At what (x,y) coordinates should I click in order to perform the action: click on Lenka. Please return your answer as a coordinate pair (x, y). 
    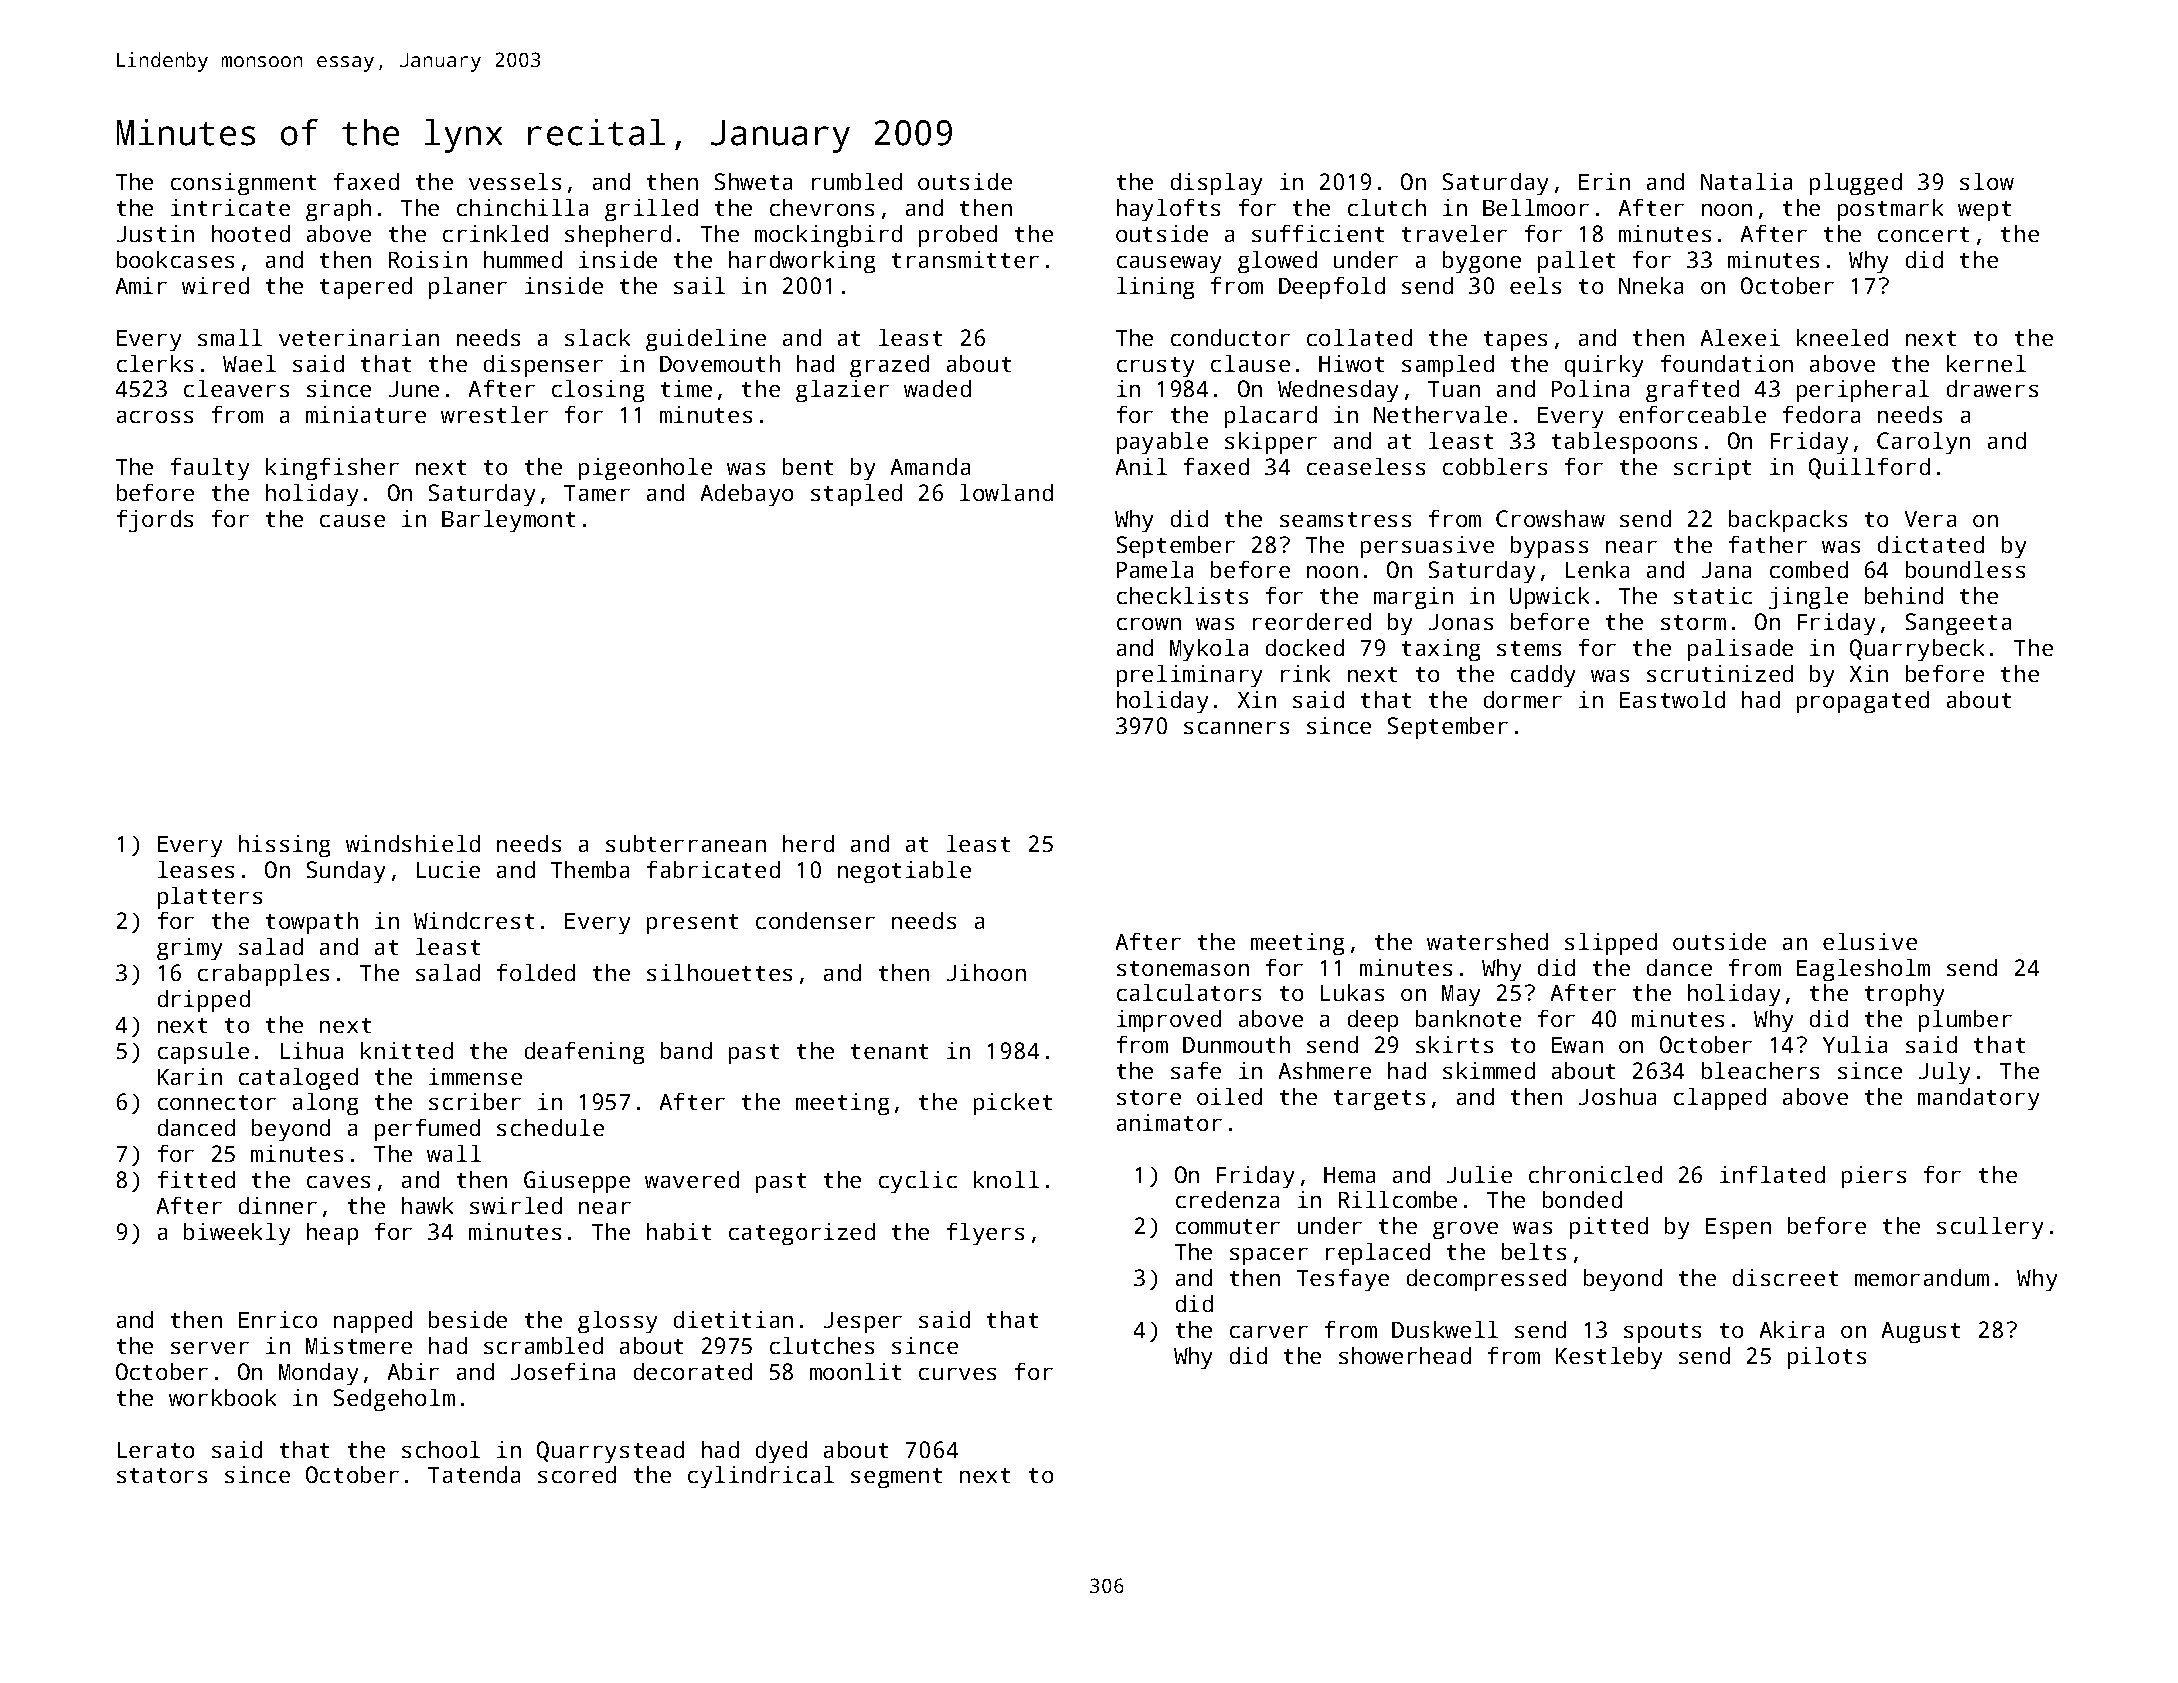
    Looking at the image, I should click on (1597, 569).
